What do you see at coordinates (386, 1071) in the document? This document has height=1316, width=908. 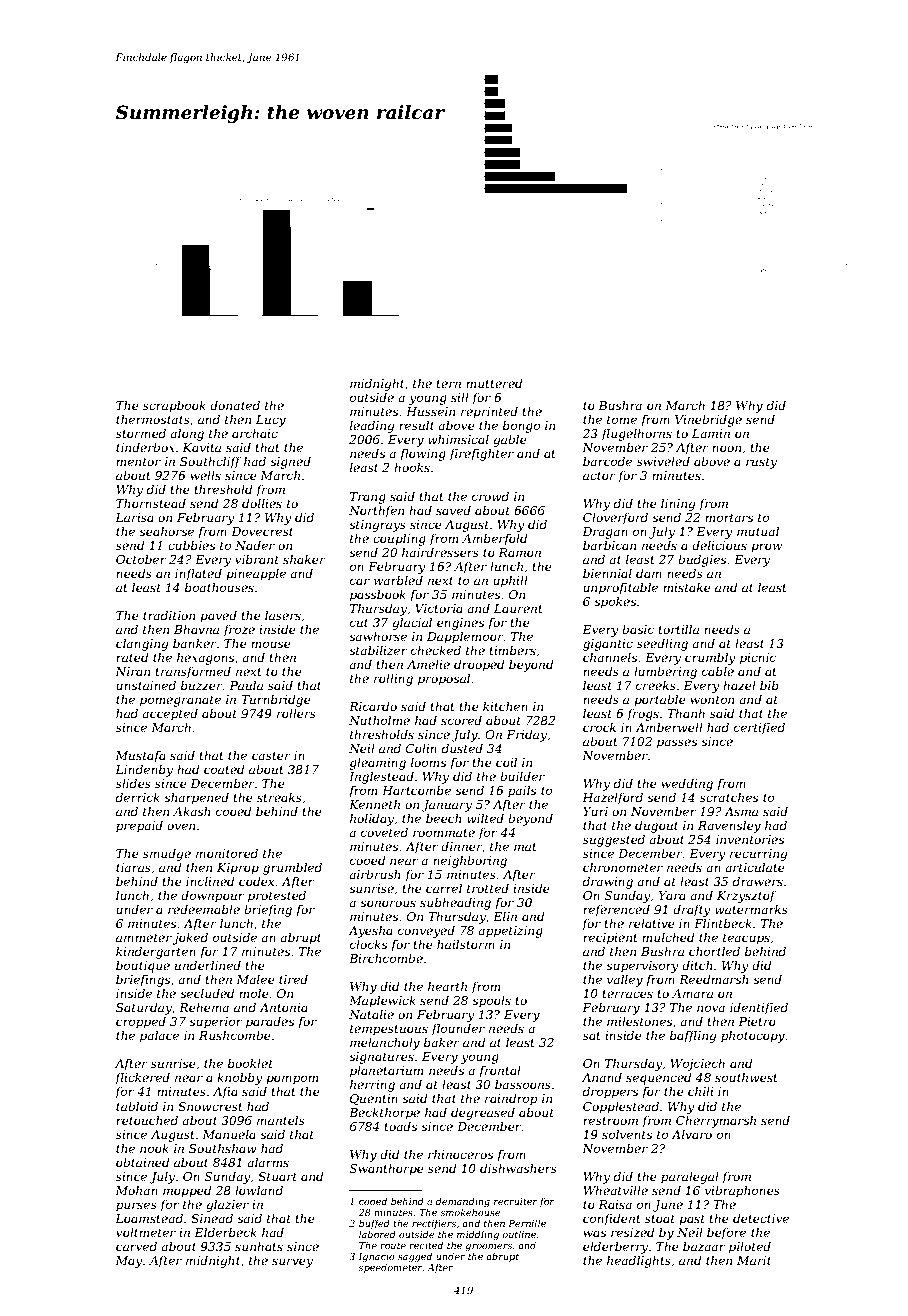 I see `planetarium` at bounding box center [386, 1071].
